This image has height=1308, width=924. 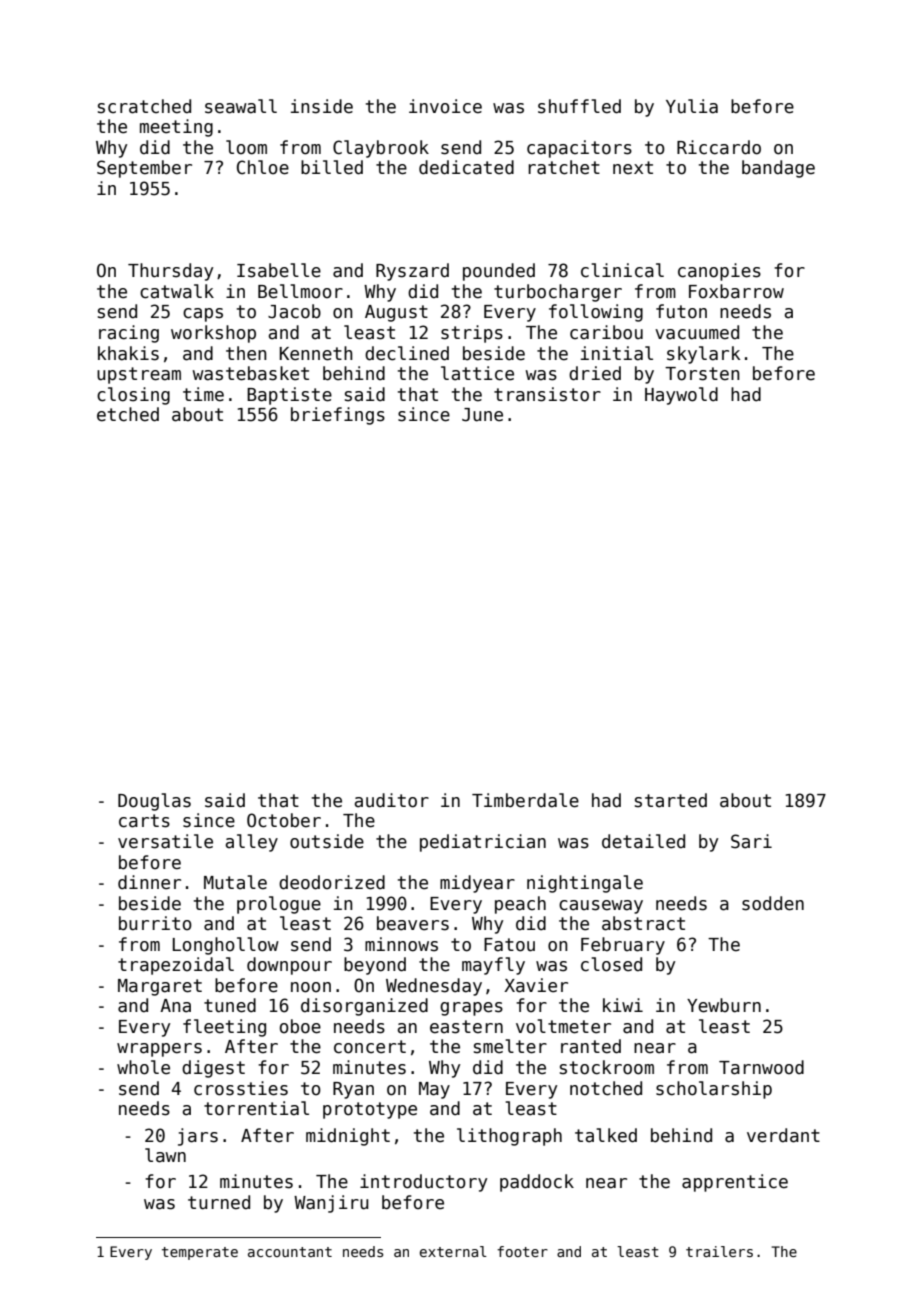 I want to click on Yulia, so click(x=692, y=106).
